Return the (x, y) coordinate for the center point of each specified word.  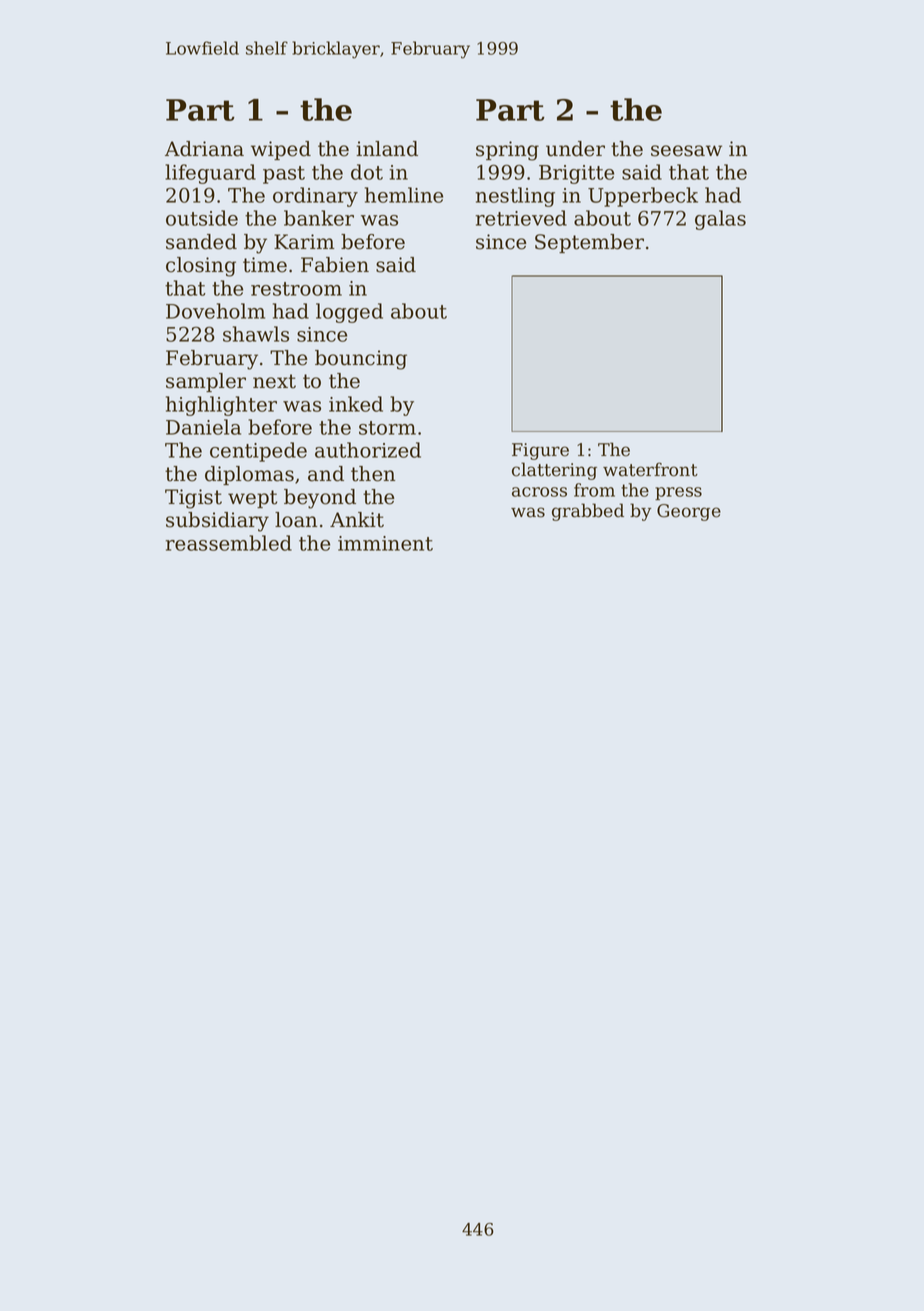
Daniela (203, 427)
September (589, 243)
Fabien (335, 265)
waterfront (650, 469)
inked (356, 404)
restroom (296, 289)
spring (507, 151)
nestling (515, 197)
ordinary (315, 197)
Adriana (204, 149)
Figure (540, 451)
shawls (256, 334)
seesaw (686, 151)
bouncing (361, 360)
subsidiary (217, 522)
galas (720, 220)
